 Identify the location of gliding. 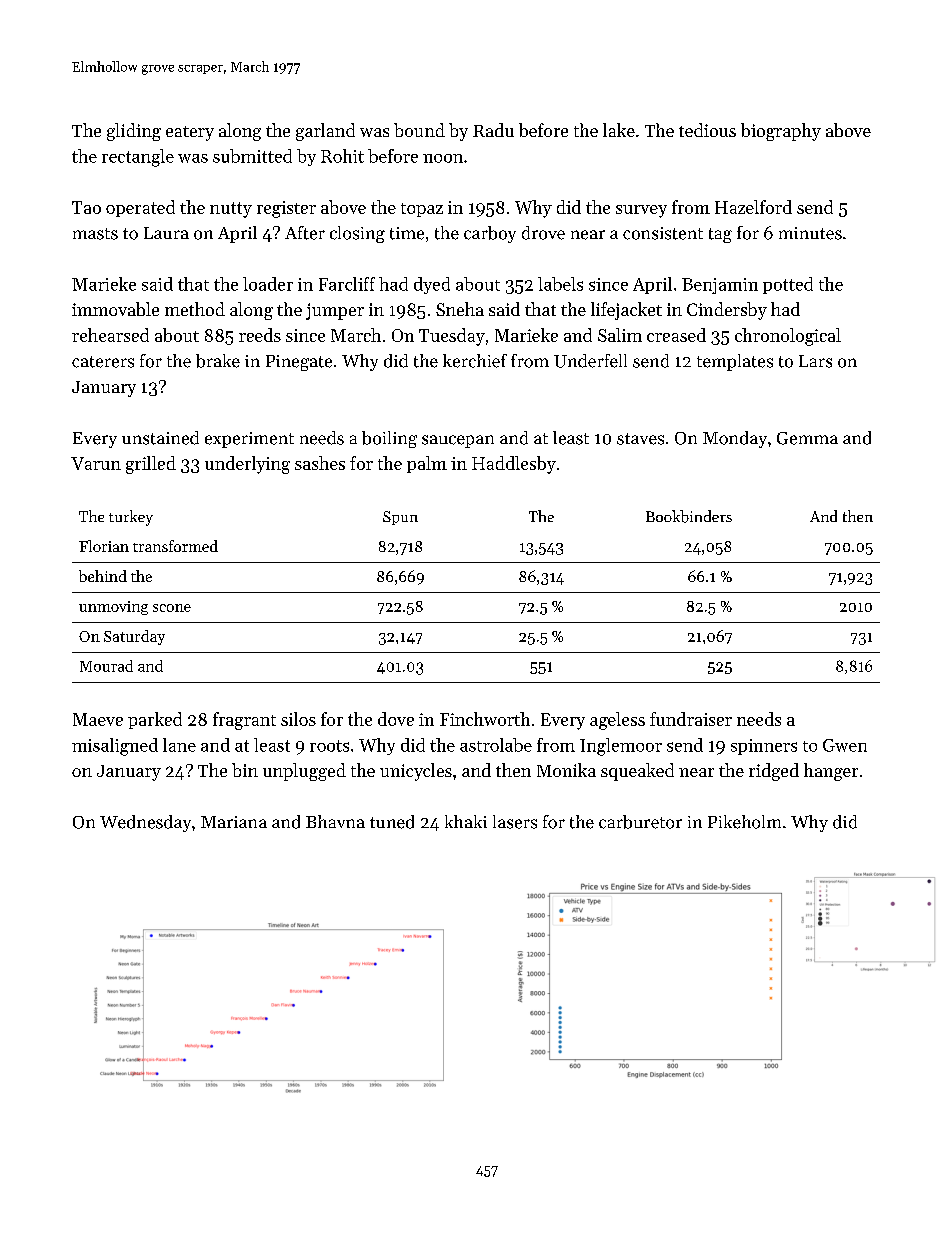
(134, 132).
